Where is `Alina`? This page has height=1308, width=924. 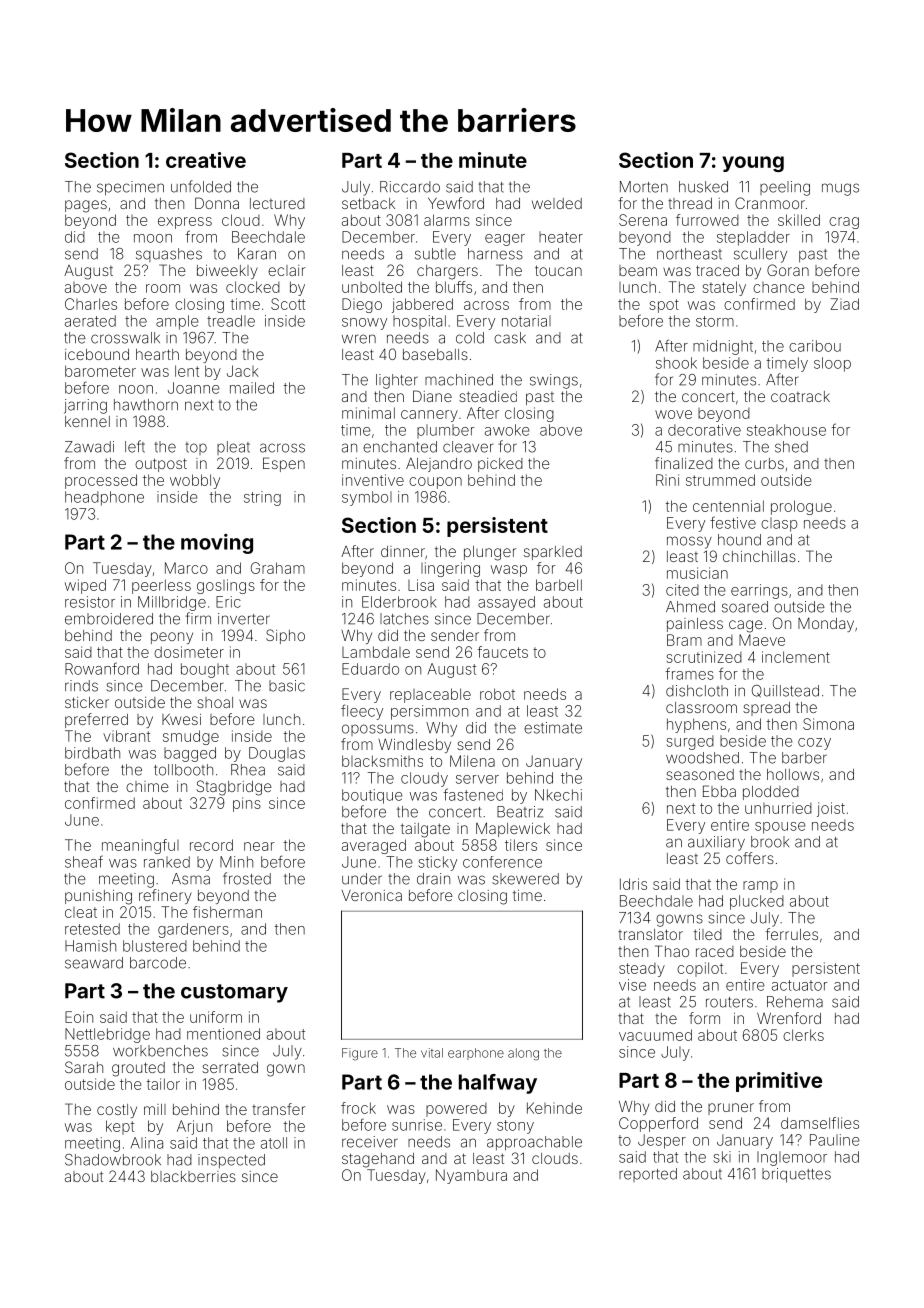 Alina is located at coordinates (147, 1143).
